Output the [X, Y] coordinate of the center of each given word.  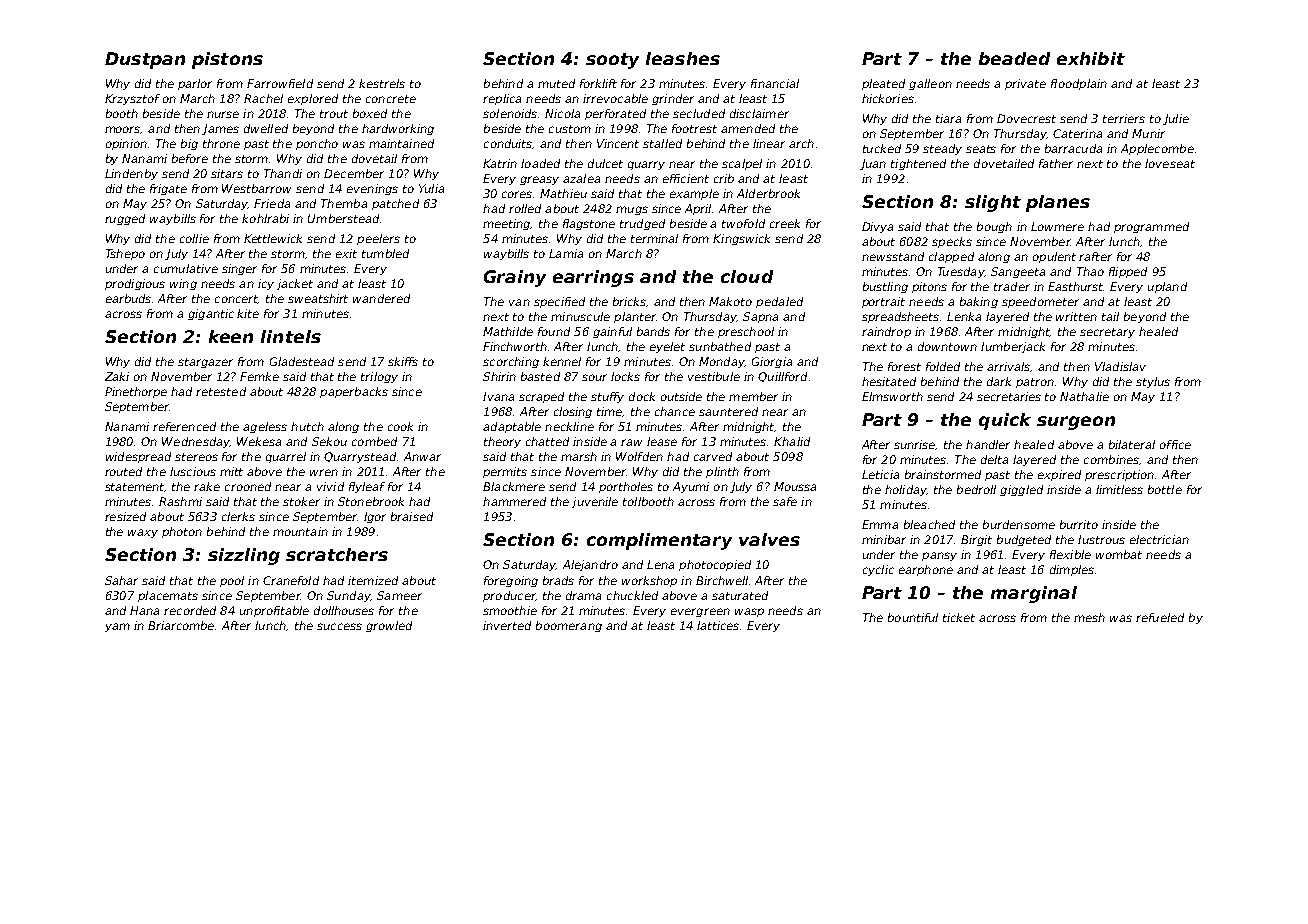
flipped [1128, 272]
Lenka [964, 316]
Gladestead [302, 361]
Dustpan [145, 60]
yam [117, 627]
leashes [683, 58]
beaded [1014, 58]
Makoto [730, 301]
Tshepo [125, 254]
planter [635, 317]
